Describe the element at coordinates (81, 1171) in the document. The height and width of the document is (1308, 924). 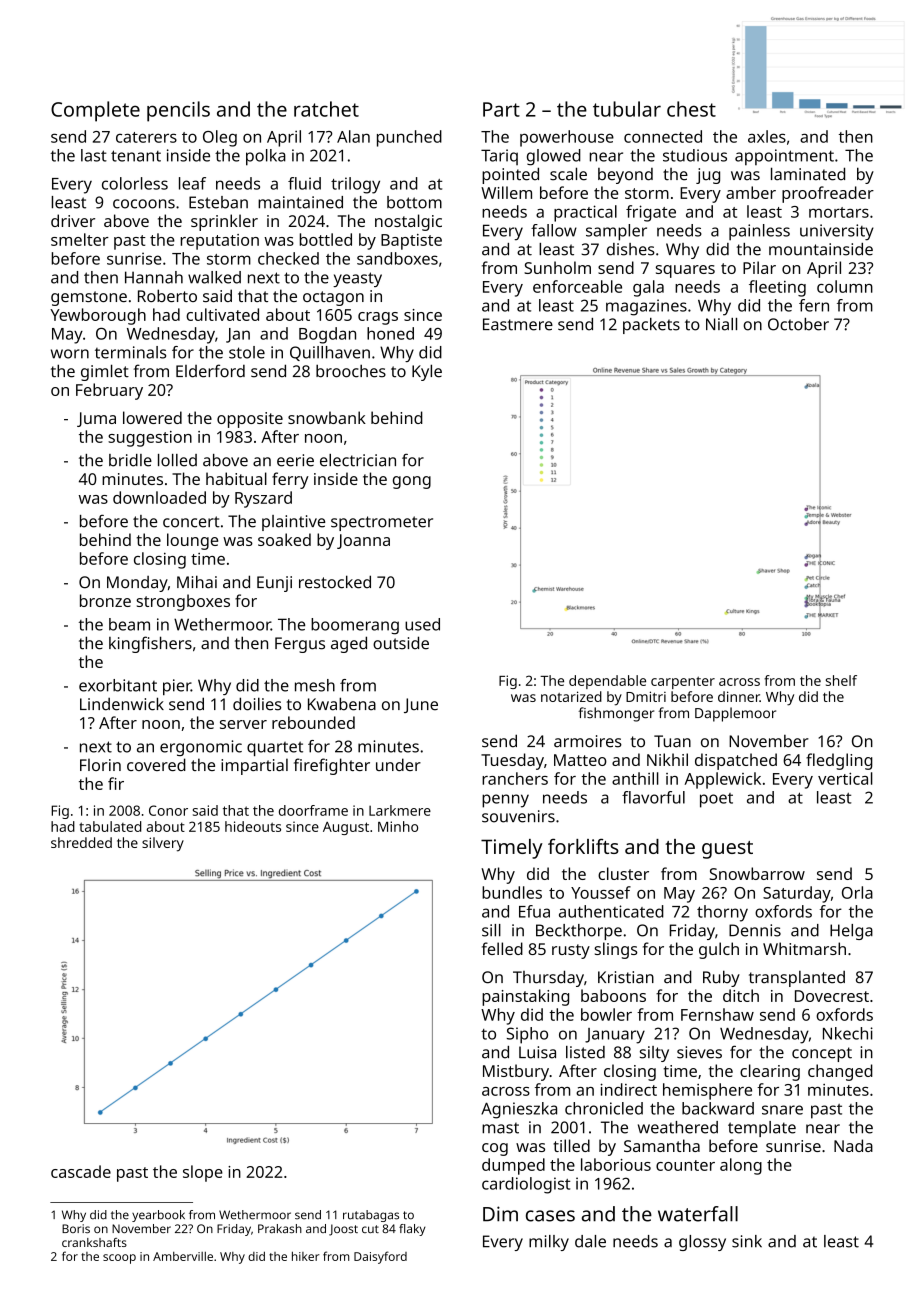
I see `cascade` at that location.
